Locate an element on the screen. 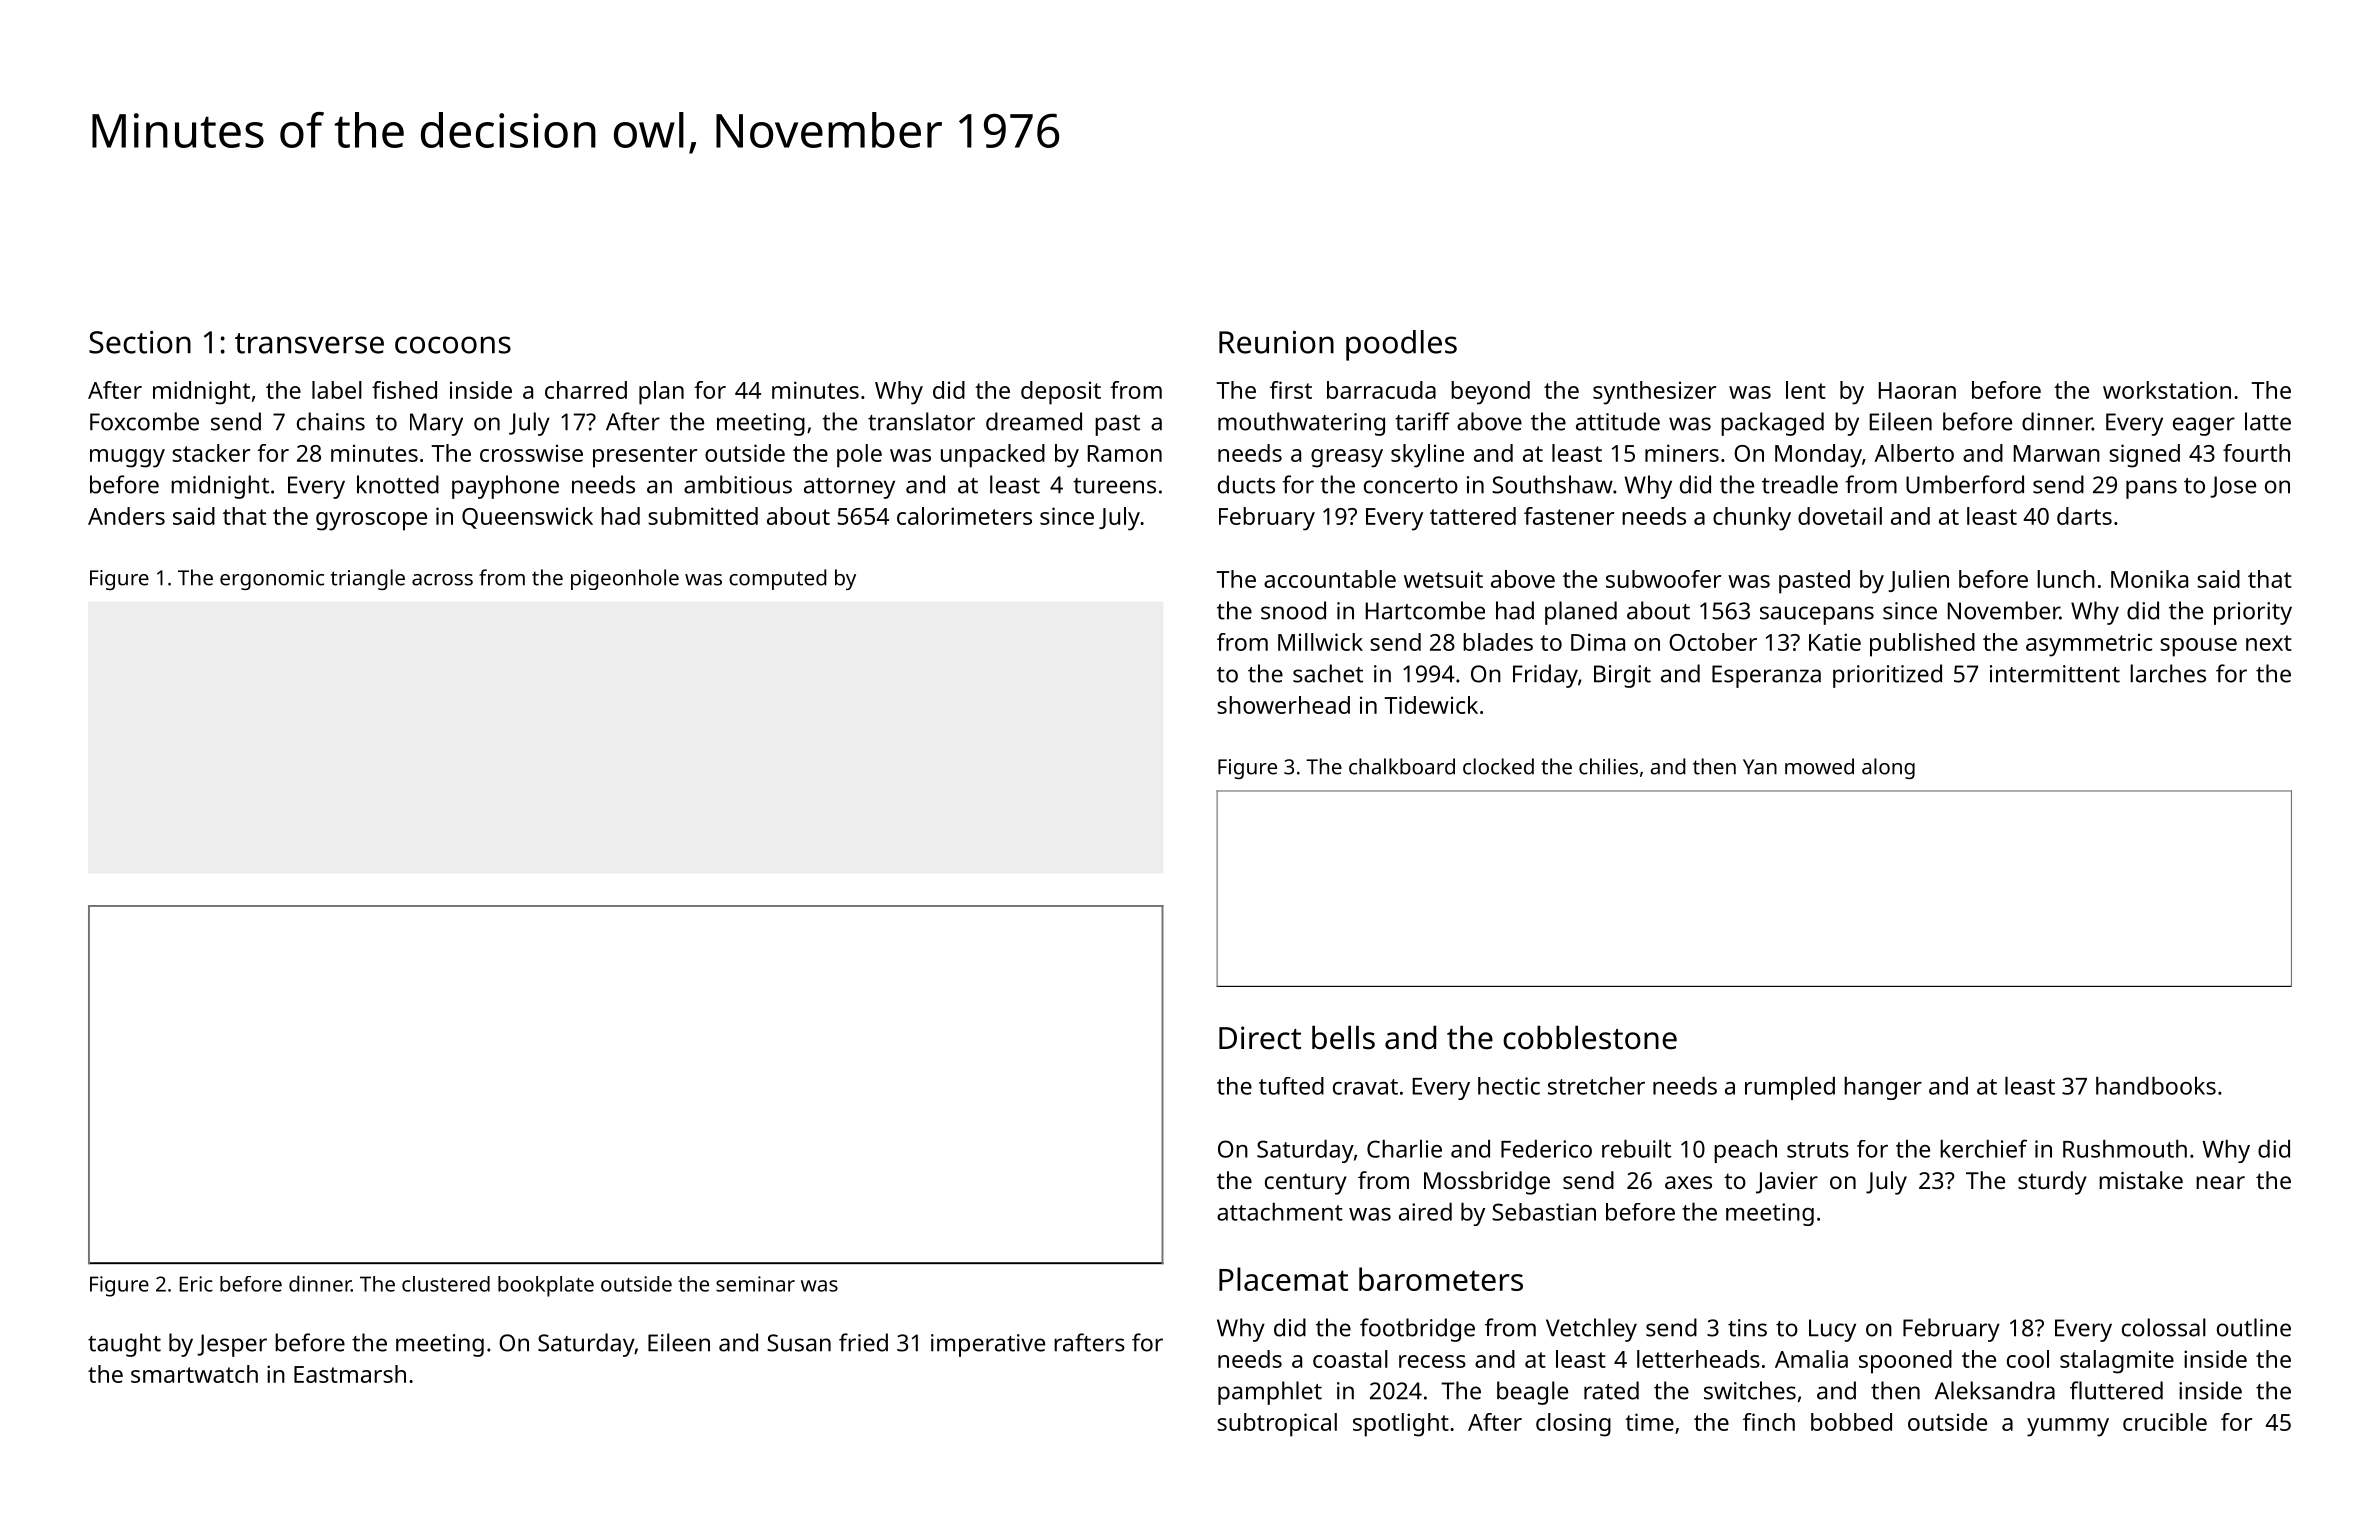 This screenshot has width=2380, height=1540. eager is located at coordinates (2204, 426).
